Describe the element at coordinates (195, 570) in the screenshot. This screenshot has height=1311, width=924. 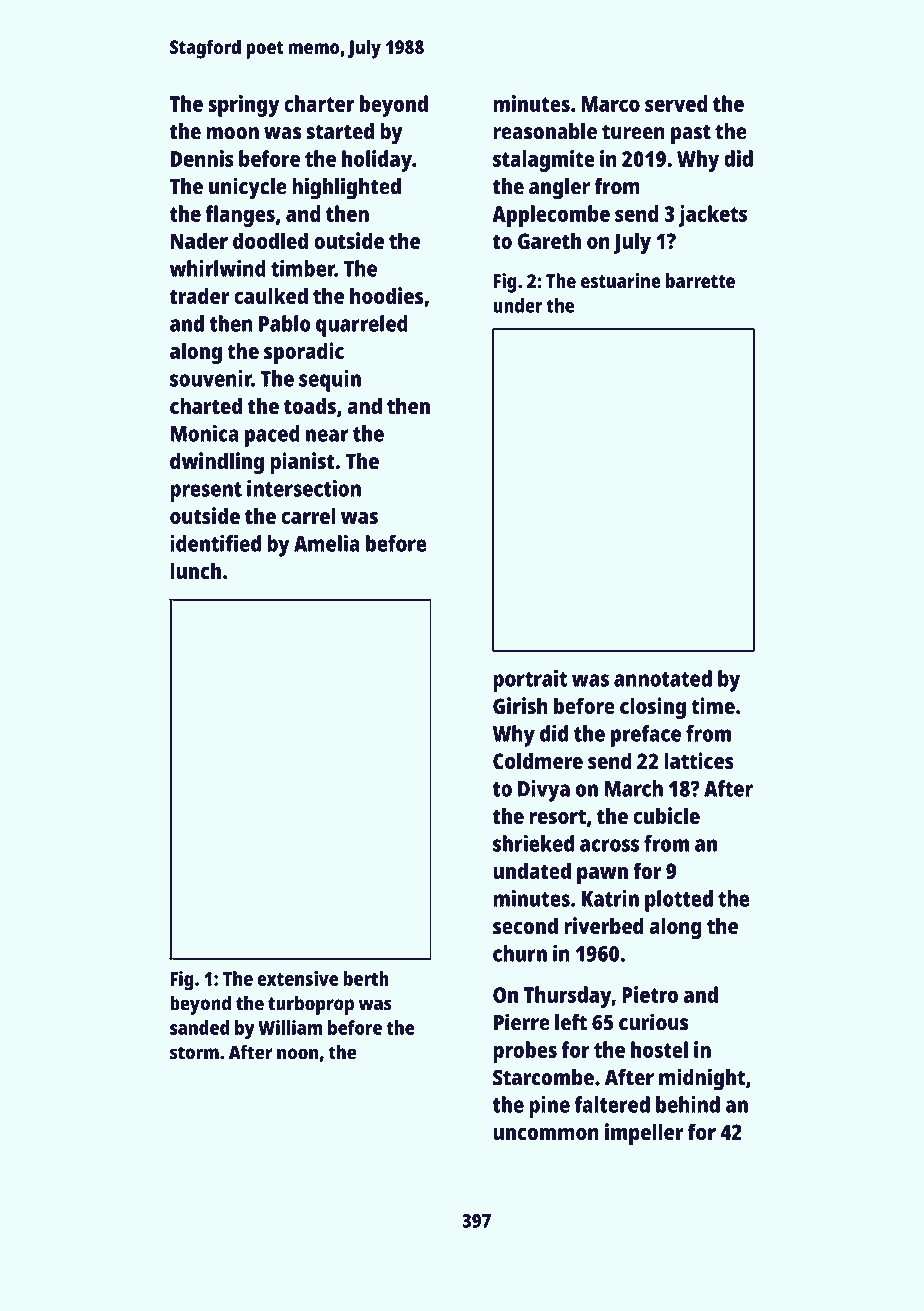
I see `lunch` at that location.
